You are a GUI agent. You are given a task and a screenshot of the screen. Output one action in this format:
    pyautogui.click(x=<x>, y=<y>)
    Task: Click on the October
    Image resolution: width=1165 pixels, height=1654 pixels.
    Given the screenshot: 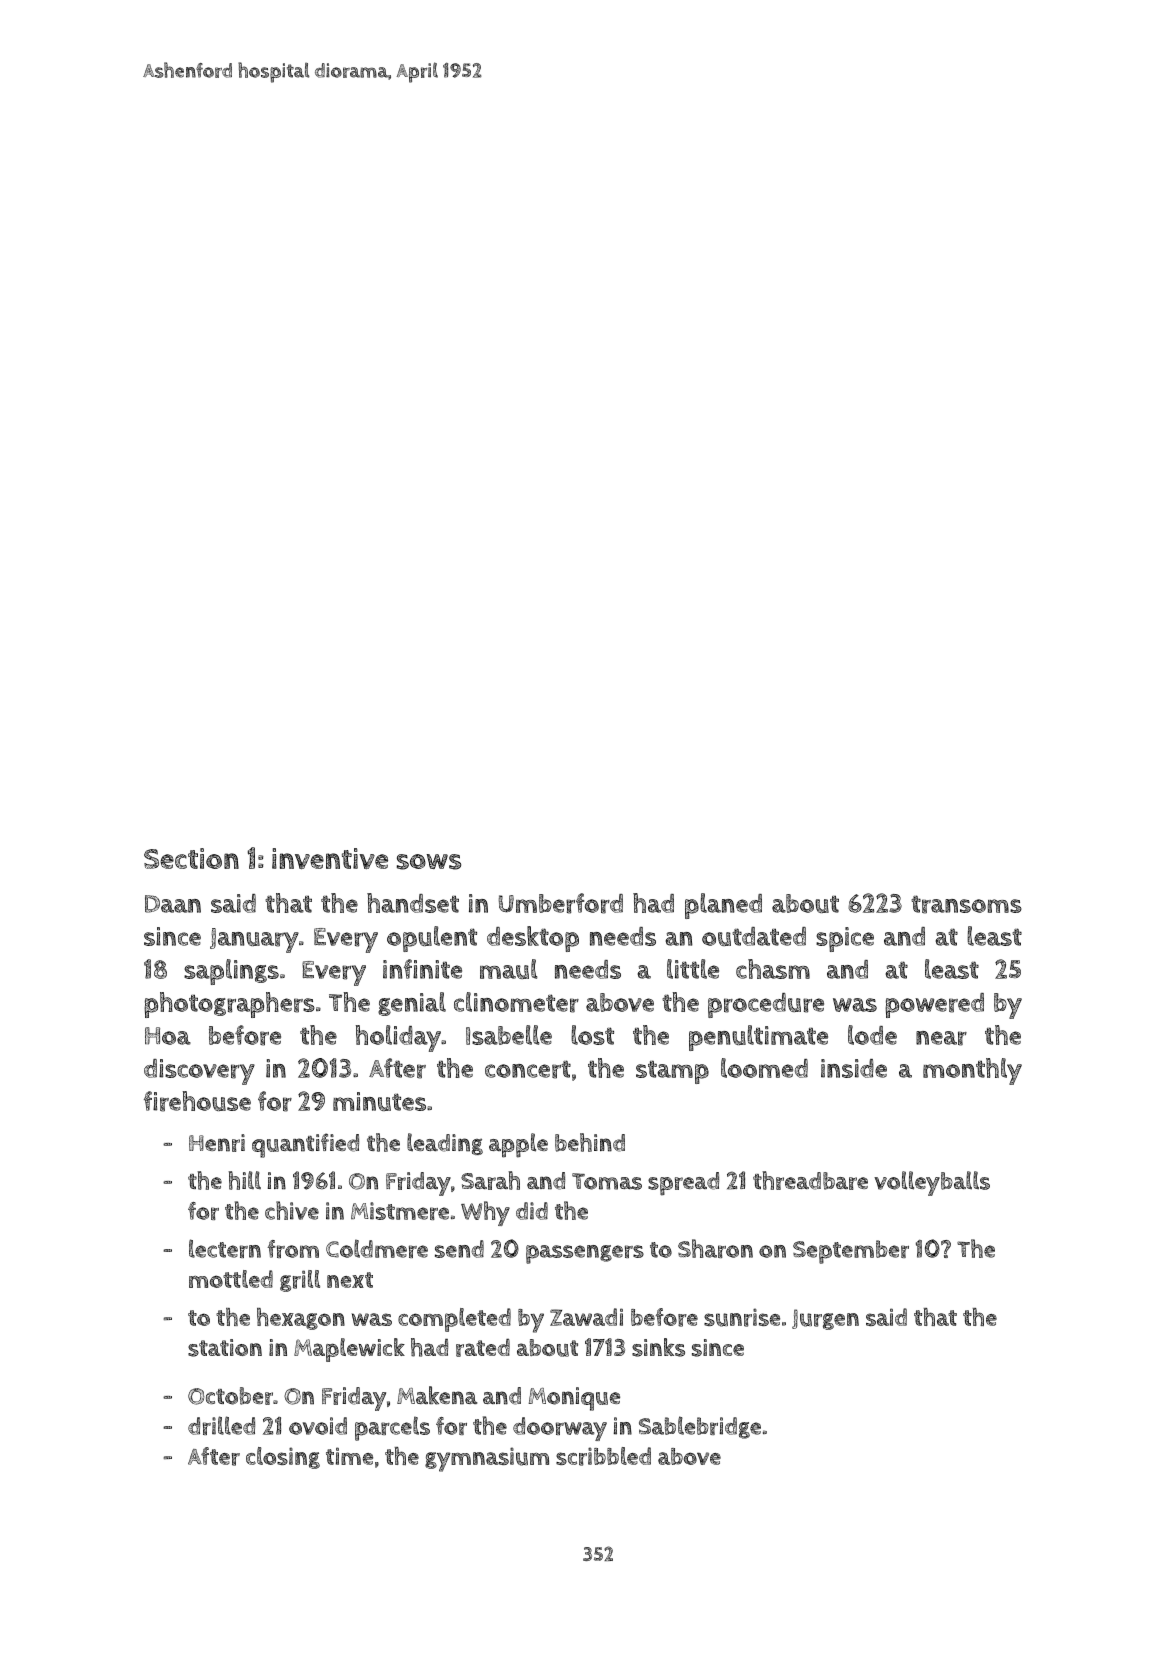 What is the action you would take?
    pyautogui.click(x=230, y=1396)
